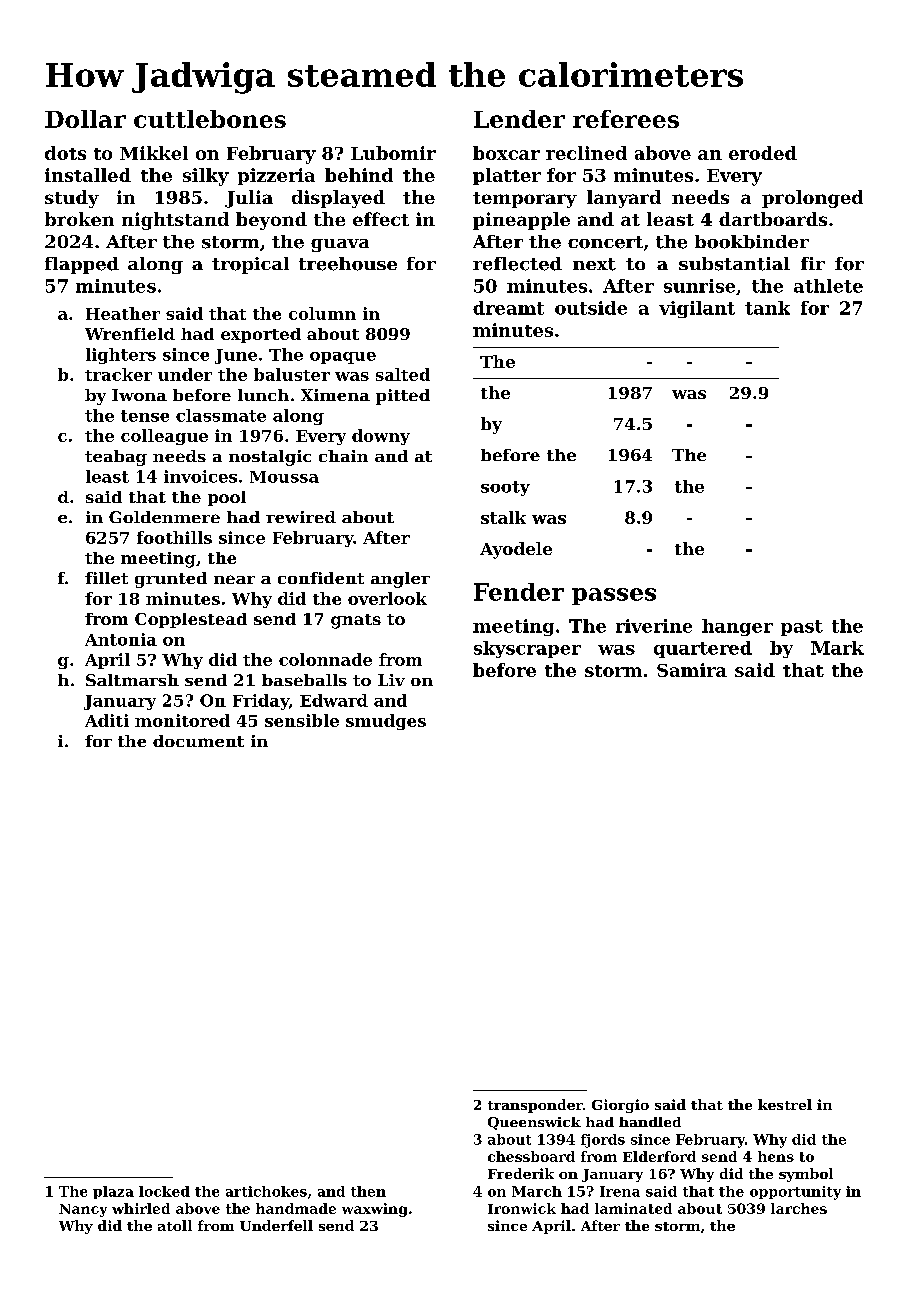 The width and height of the screenshot is (908, 1316). I want to click on Aditi, so click(107, 720).
